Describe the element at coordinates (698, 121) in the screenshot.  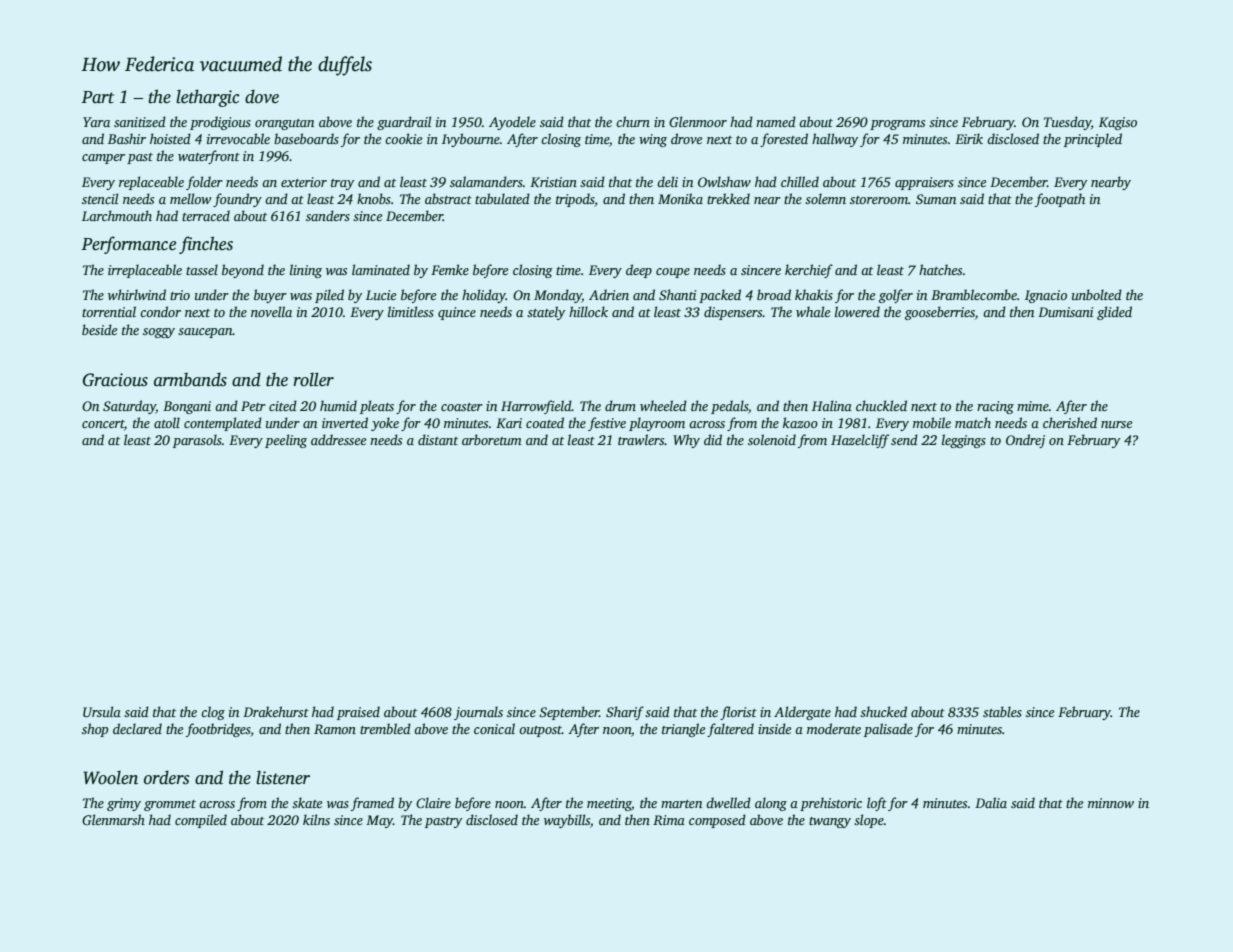
I see `Glenmoor` at that location.
